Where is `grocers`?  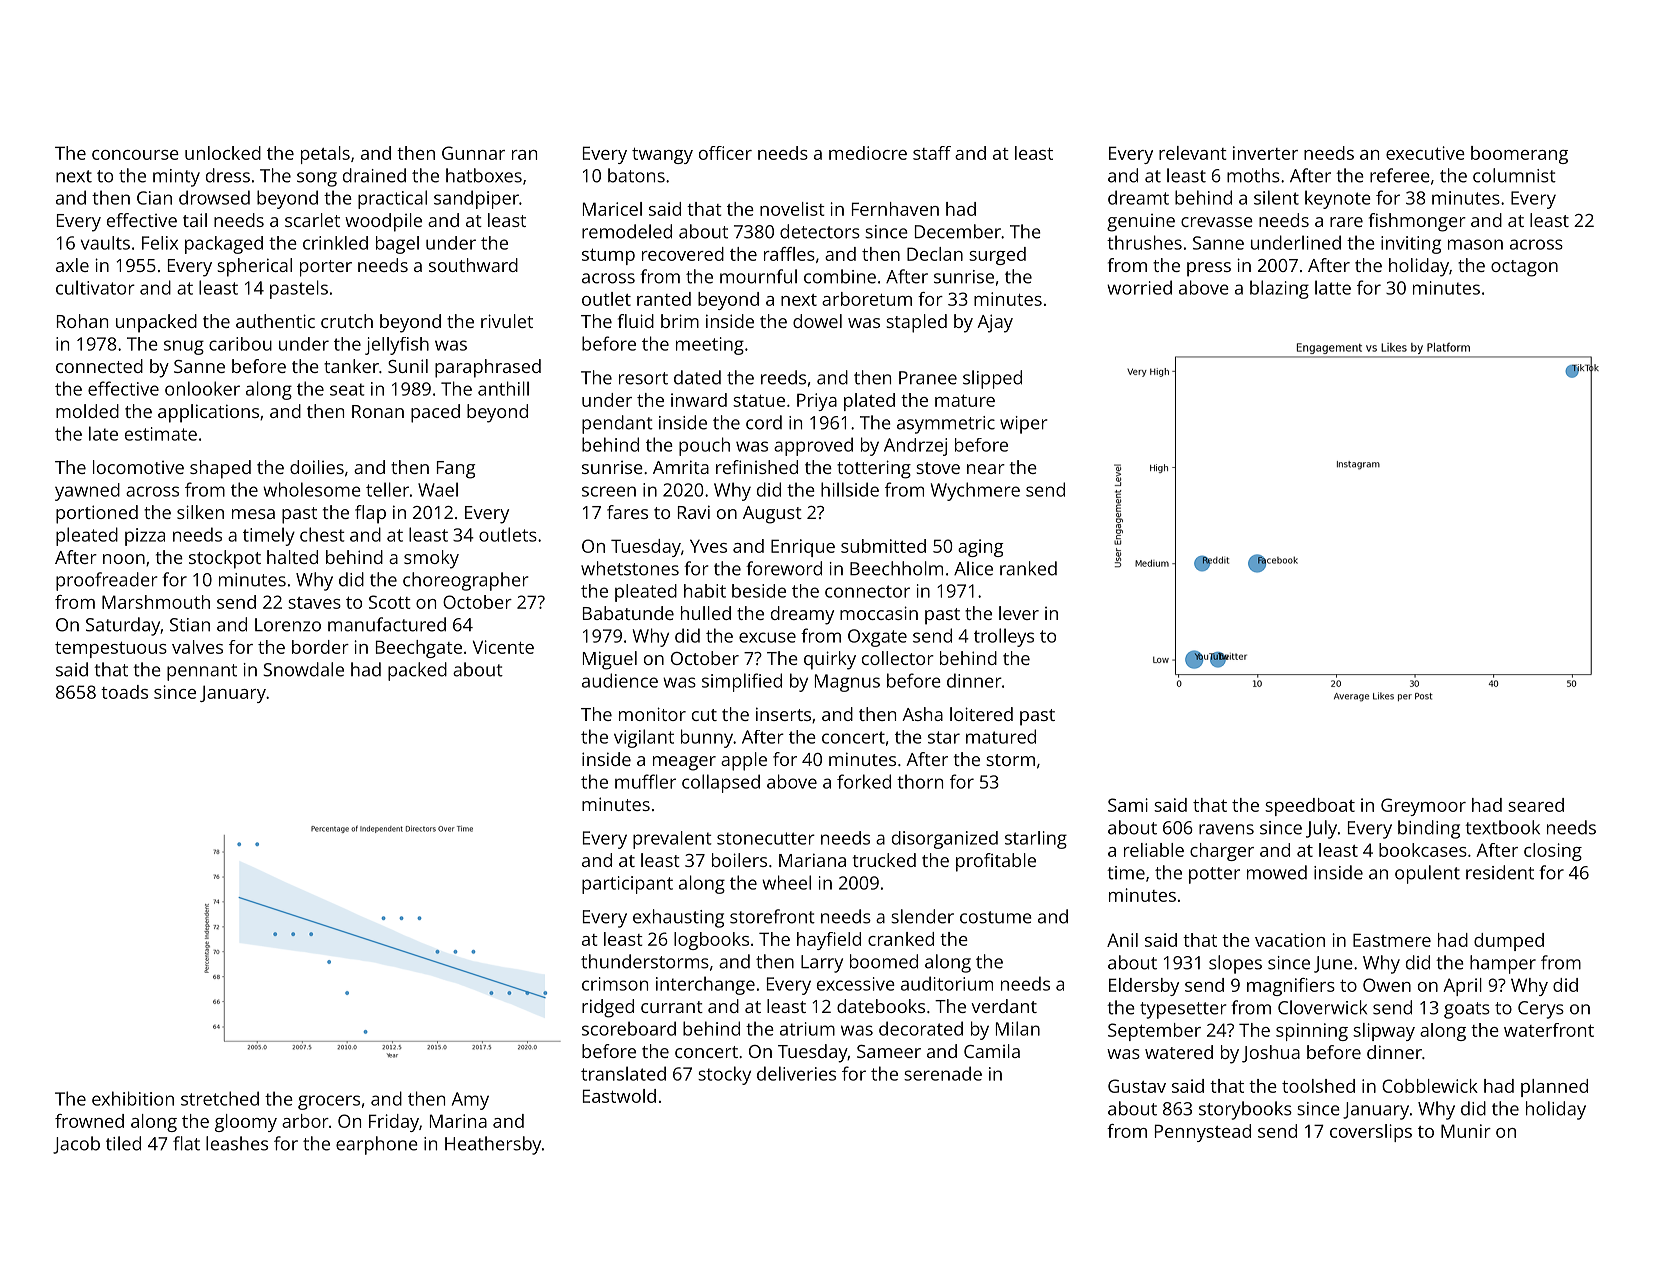 grocers is located at coordinates (329, 1102).
